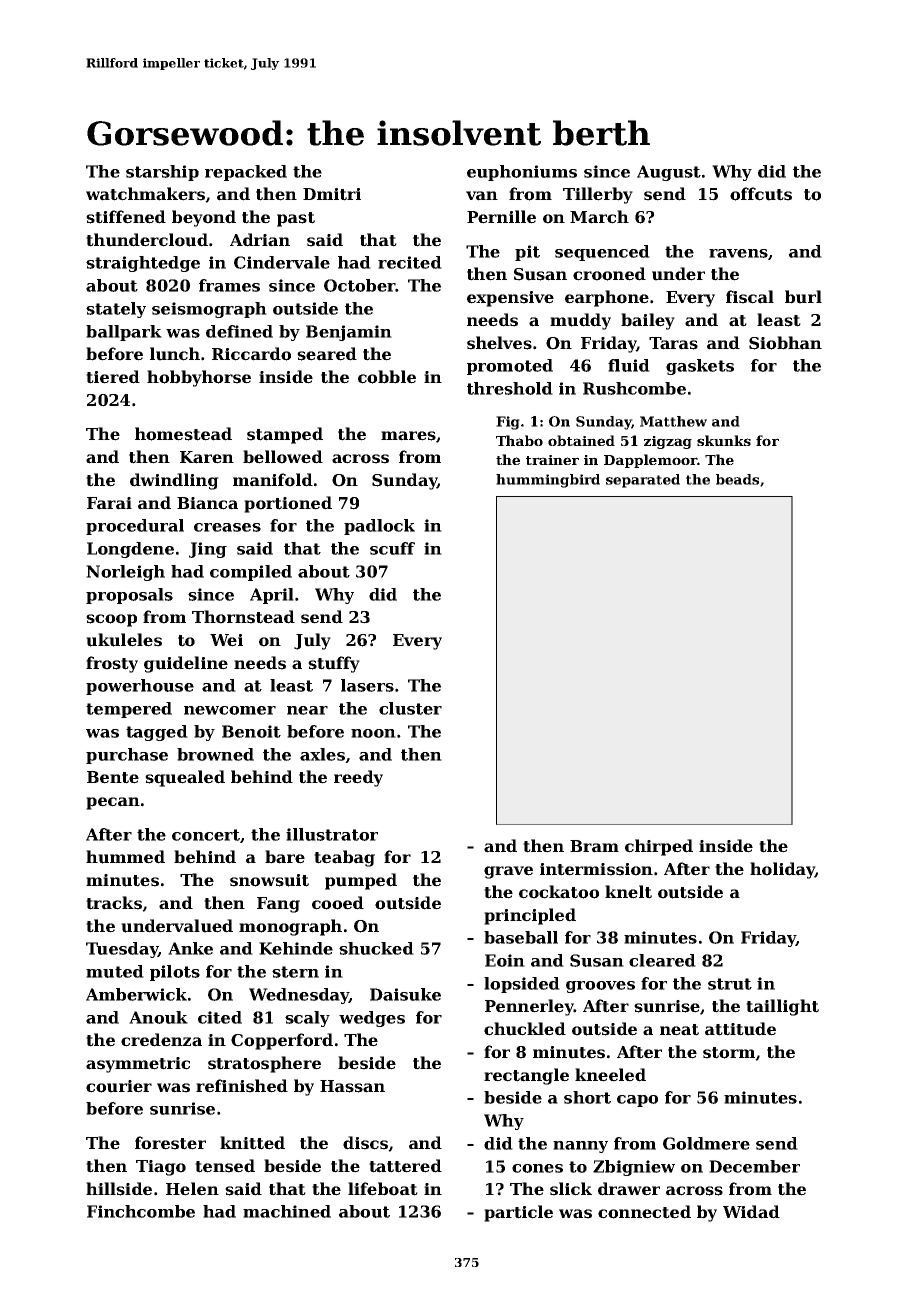 This screenshot has width=908, height=1316. What do you see at coordinates (209, 310) in the screenshot?
I see `seismograph` at bounding box center [209, 310].
